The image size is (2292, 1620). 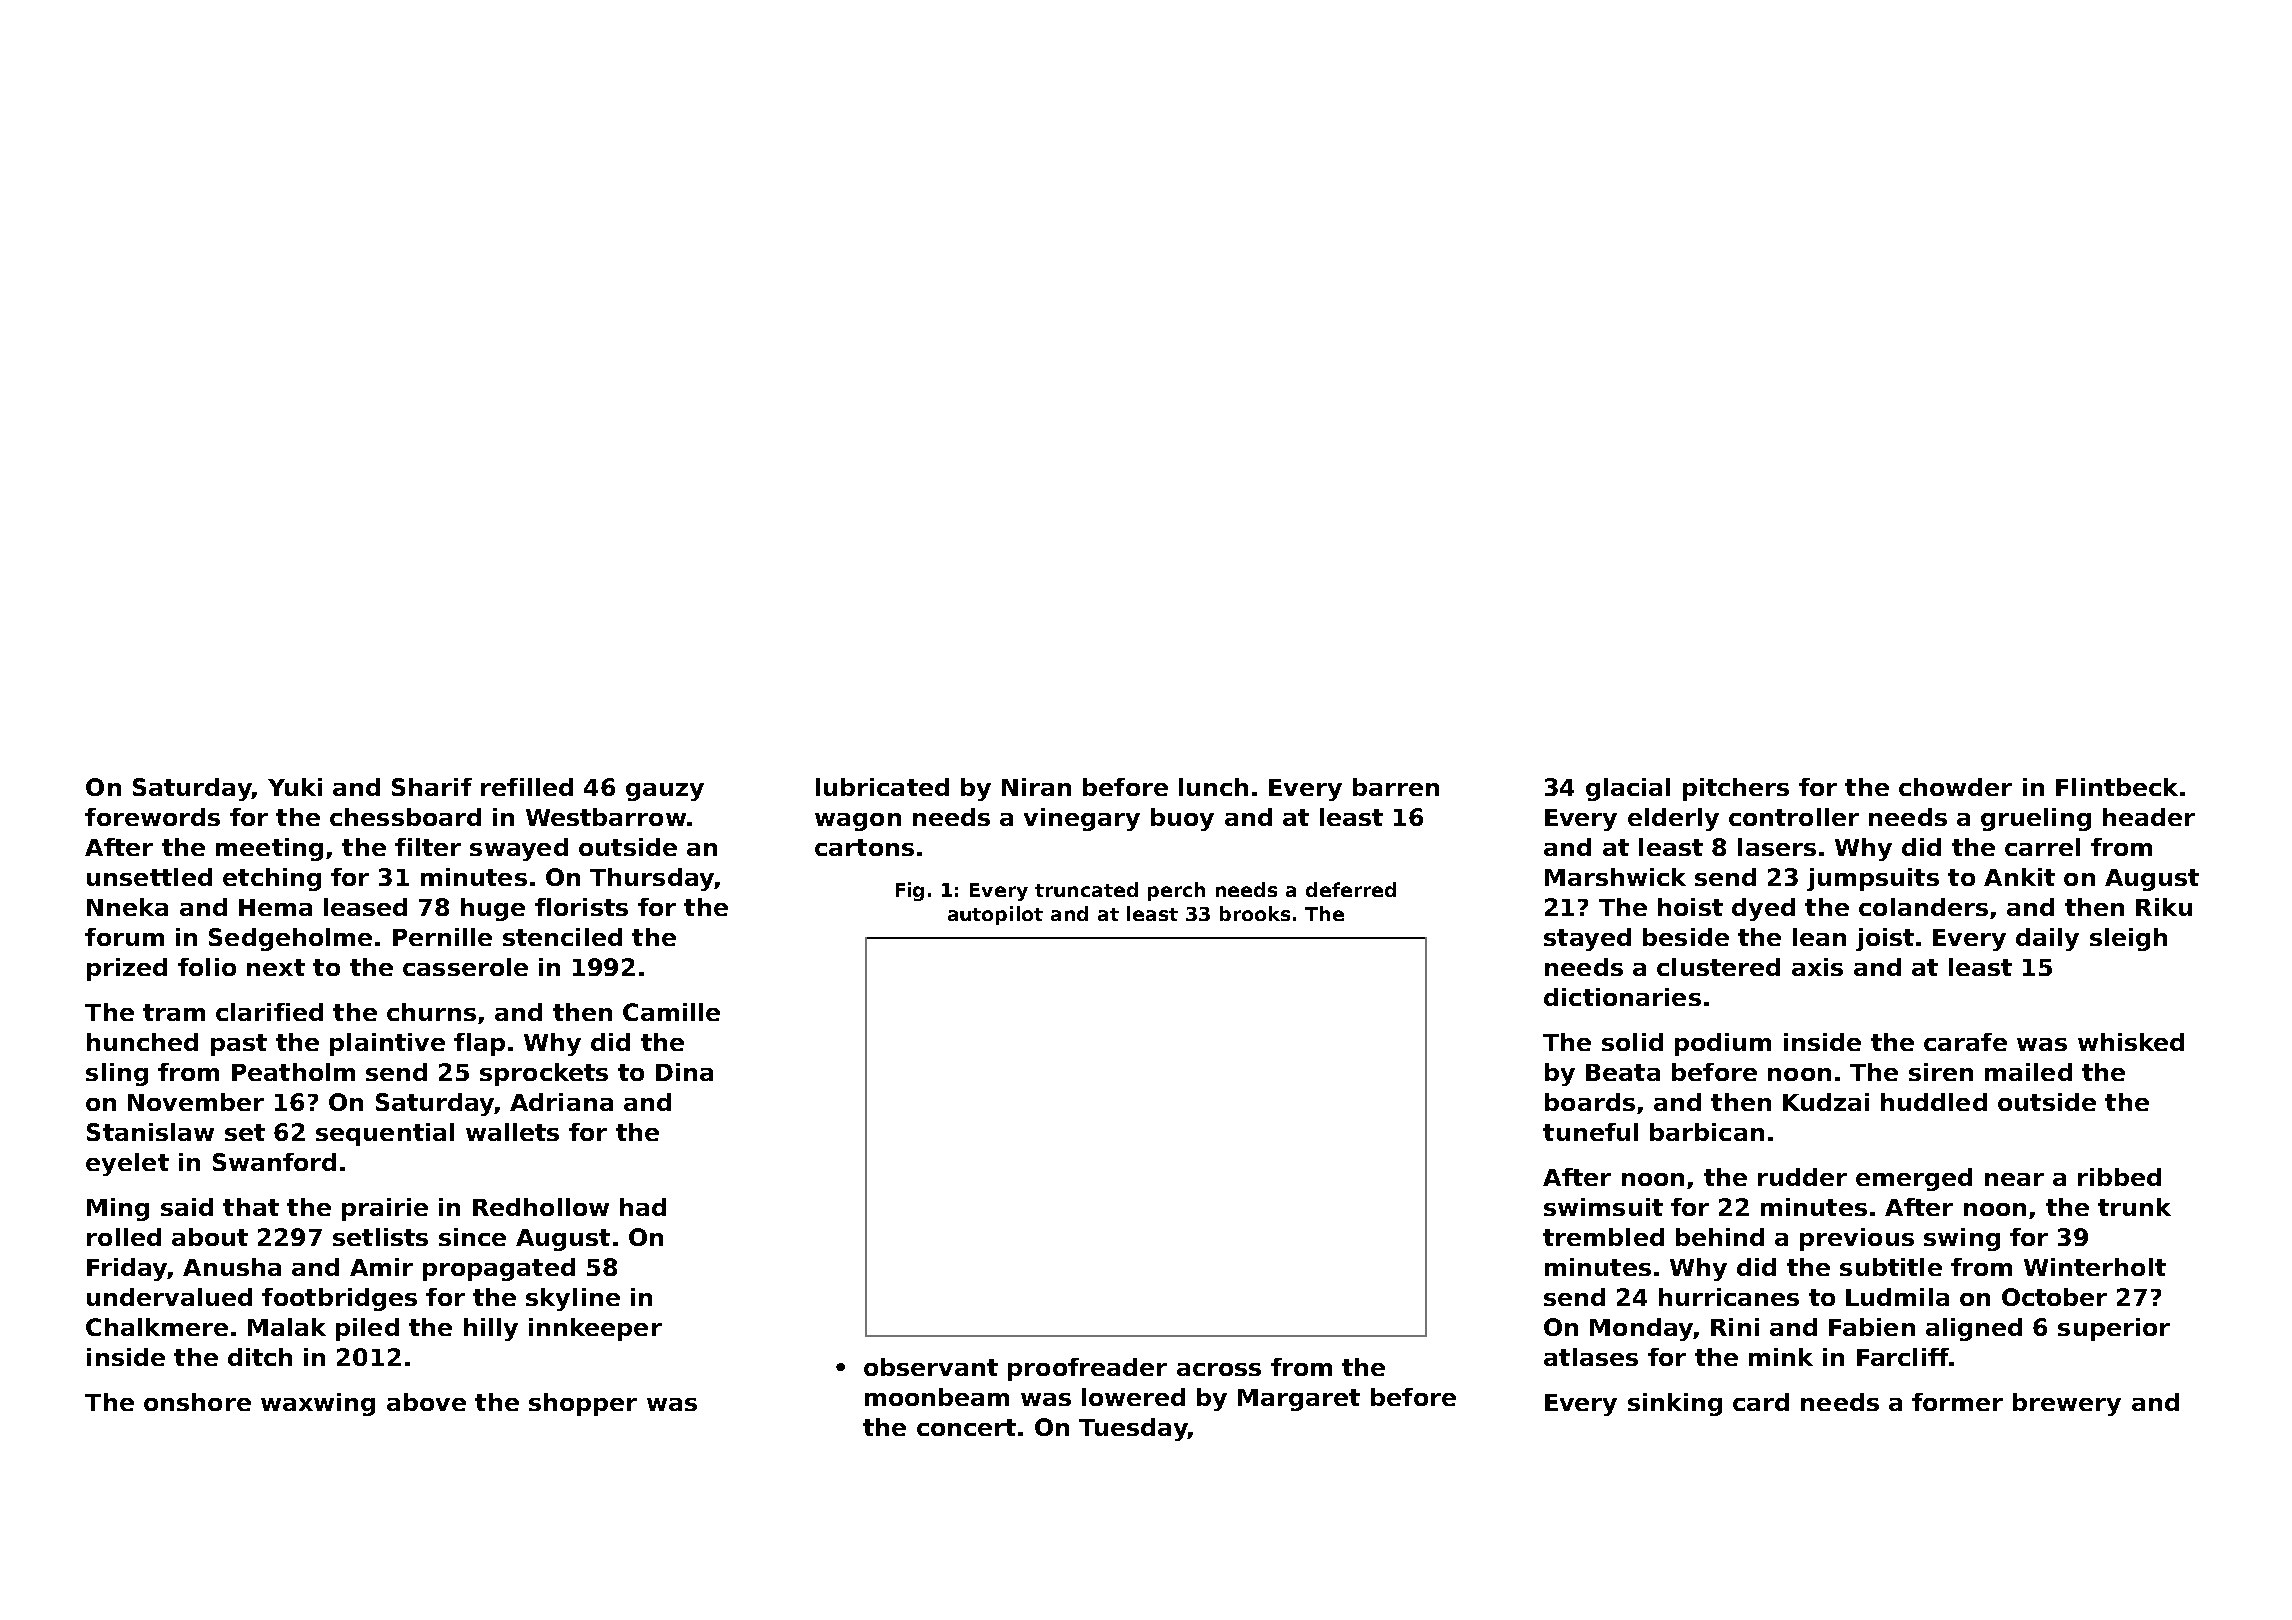 What do you see at coordinates (2019, 877) in the screenshot?
I see `Ankit` at bounding box center [2019, 877].
